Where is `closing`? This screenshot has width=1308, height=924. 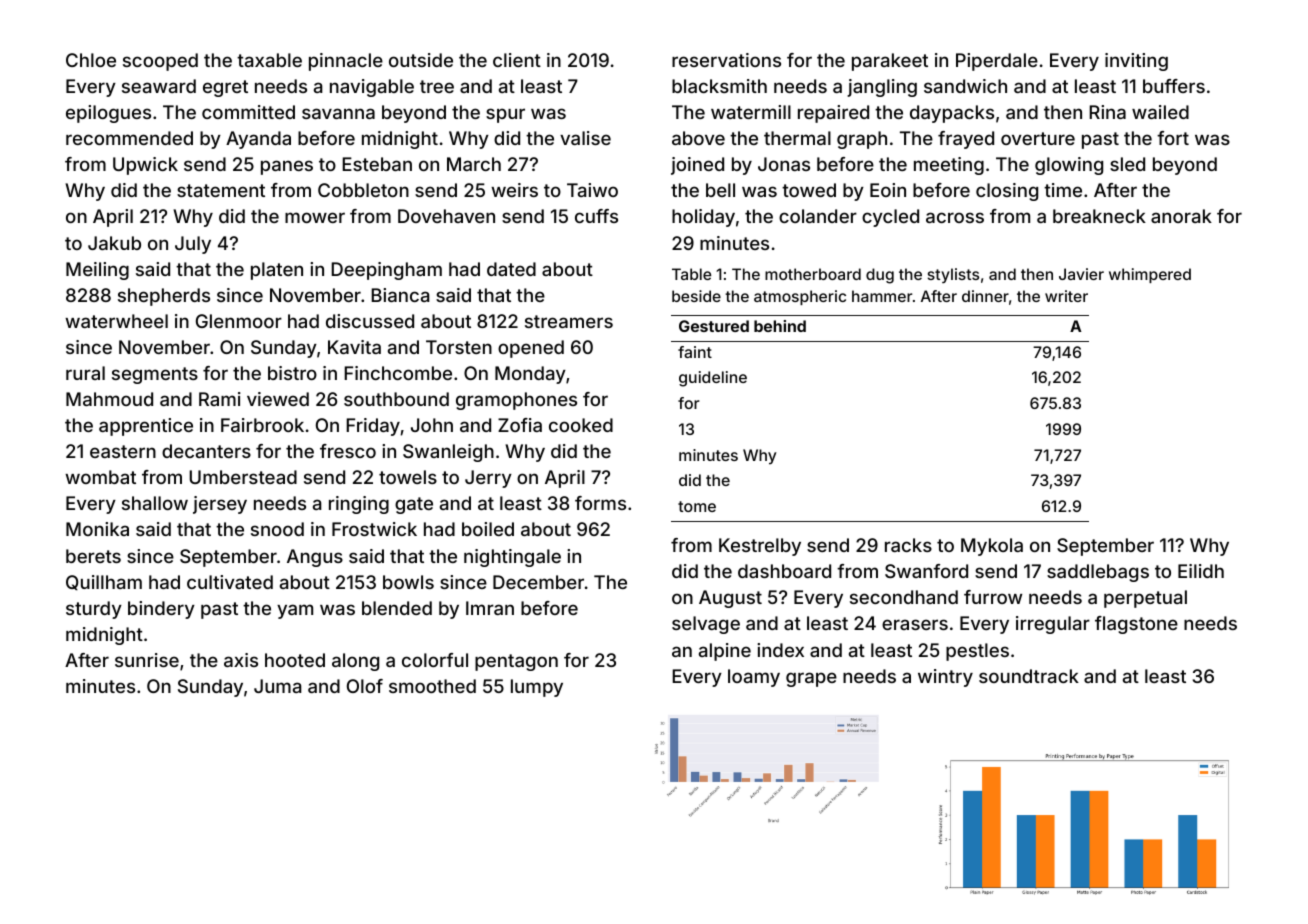 closing is located at coordinates (1007, 192).
